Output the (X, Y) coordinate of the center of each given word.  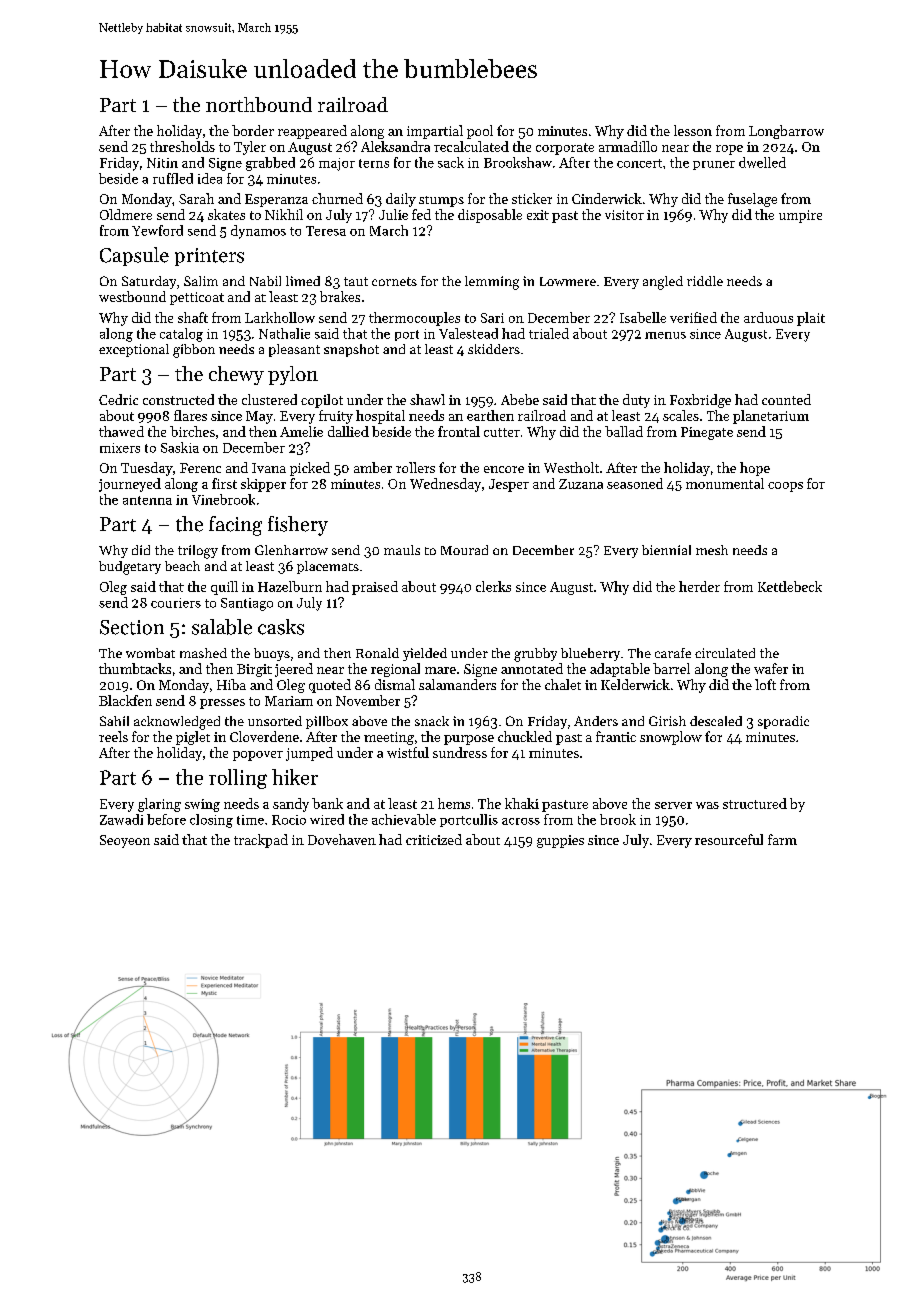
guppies (560, 841)
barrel (671, 668)
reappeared (312, 132)
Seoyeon (125, 841)
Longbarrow (786, 132)
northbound (259, 104)
